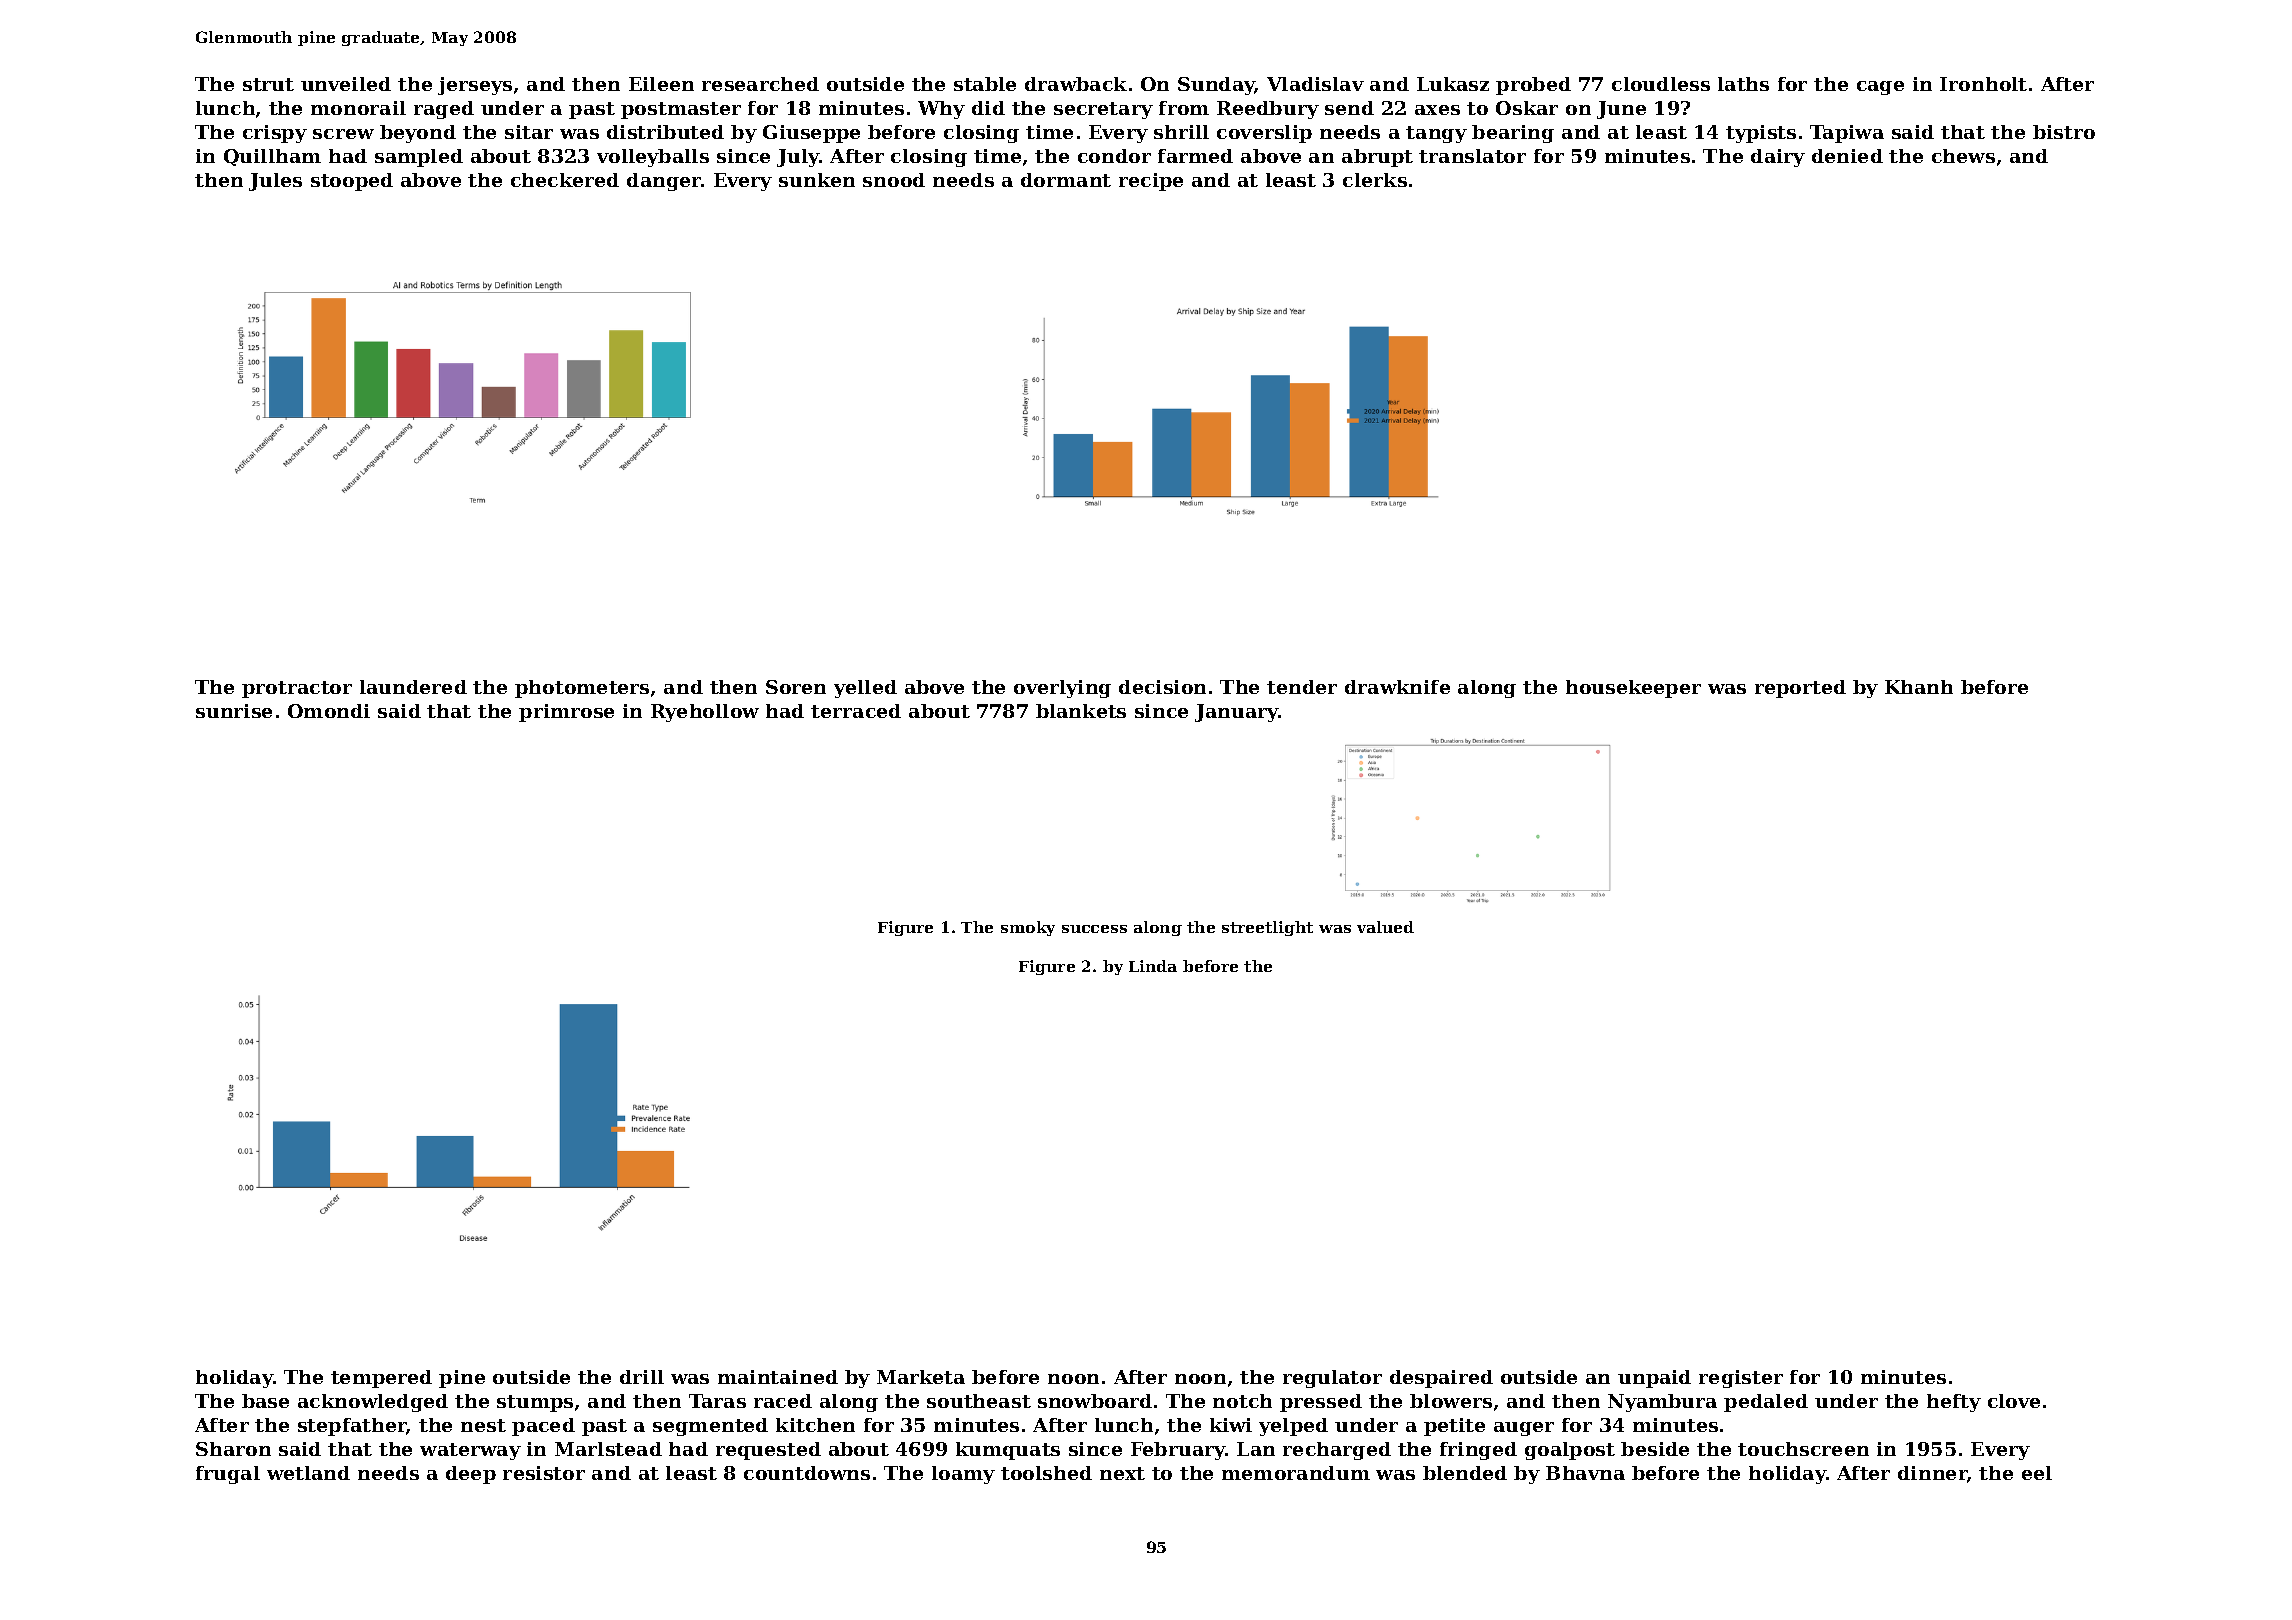 This document has width=2292, height=1620. Describe the element at coordinates (1919, 687) in the document. I see `Khanh` at that location.
